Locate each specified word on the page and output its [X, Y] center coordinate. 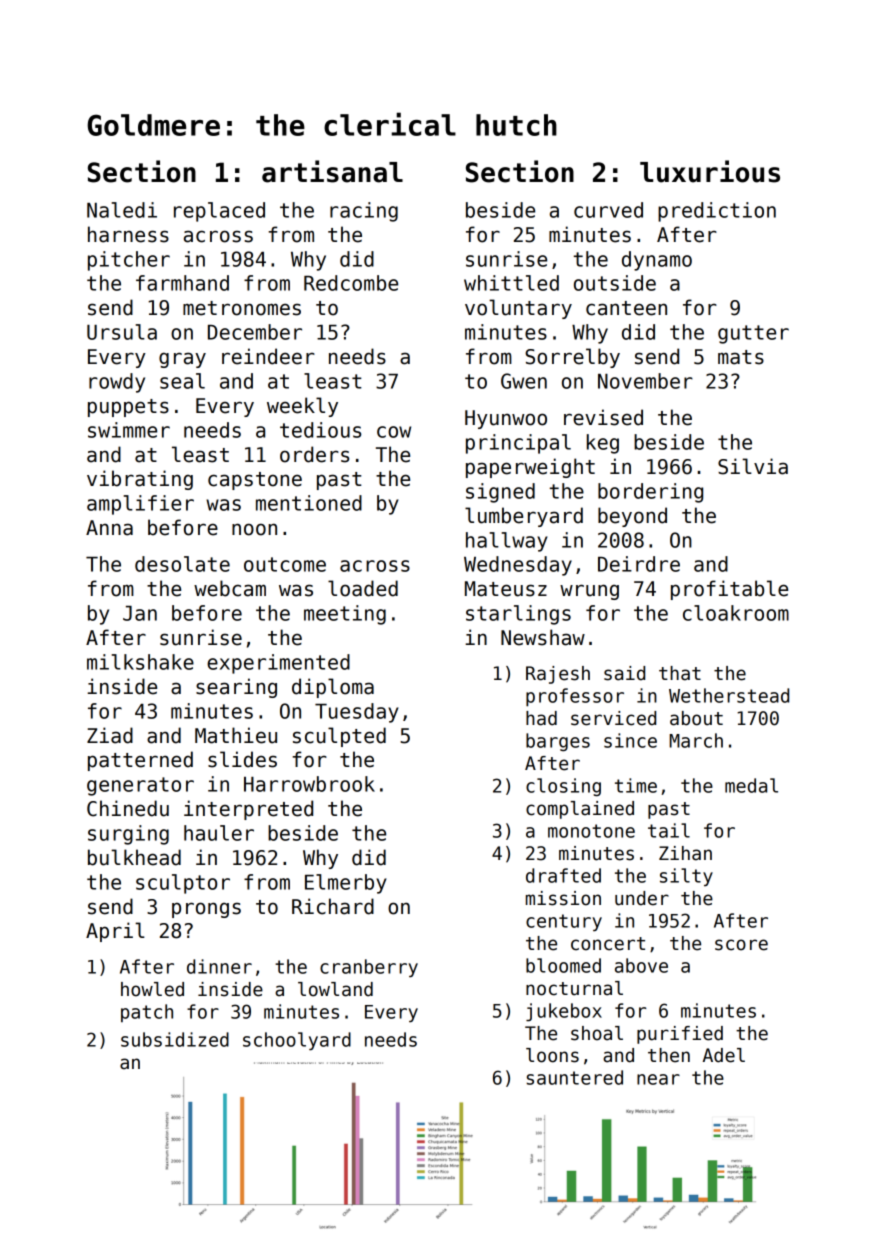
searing [236, 688]
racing [364, 212]
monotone [591, 831]
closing [563, 787]
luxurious [710, 171]
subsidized [175, 1039]
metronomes [242, 308]
